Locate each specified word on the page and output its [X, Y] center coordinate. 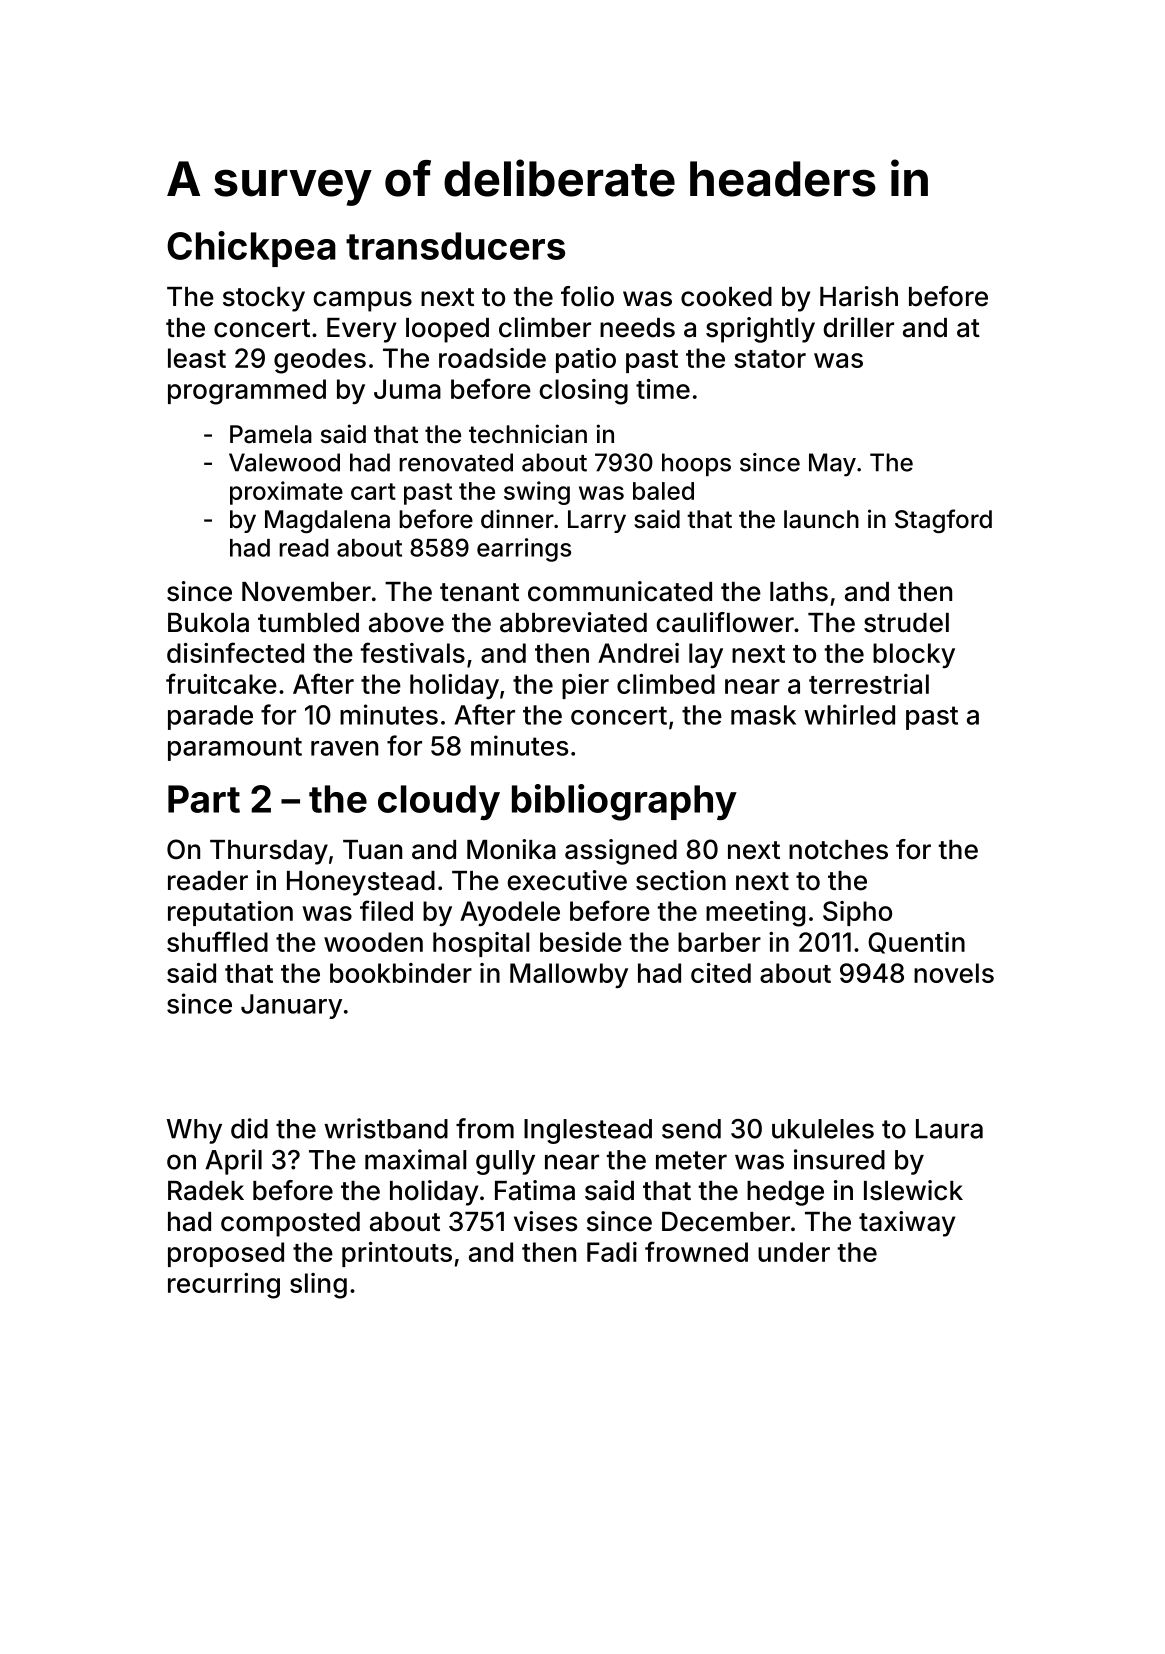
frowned [696, 1251]
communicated [620, 591]
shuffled [217, 941]
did [249, 1128]
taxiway [907, 1224]
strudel [906, 623]
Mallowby [569, 975]
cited [721, 973]
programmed [247, 392]
